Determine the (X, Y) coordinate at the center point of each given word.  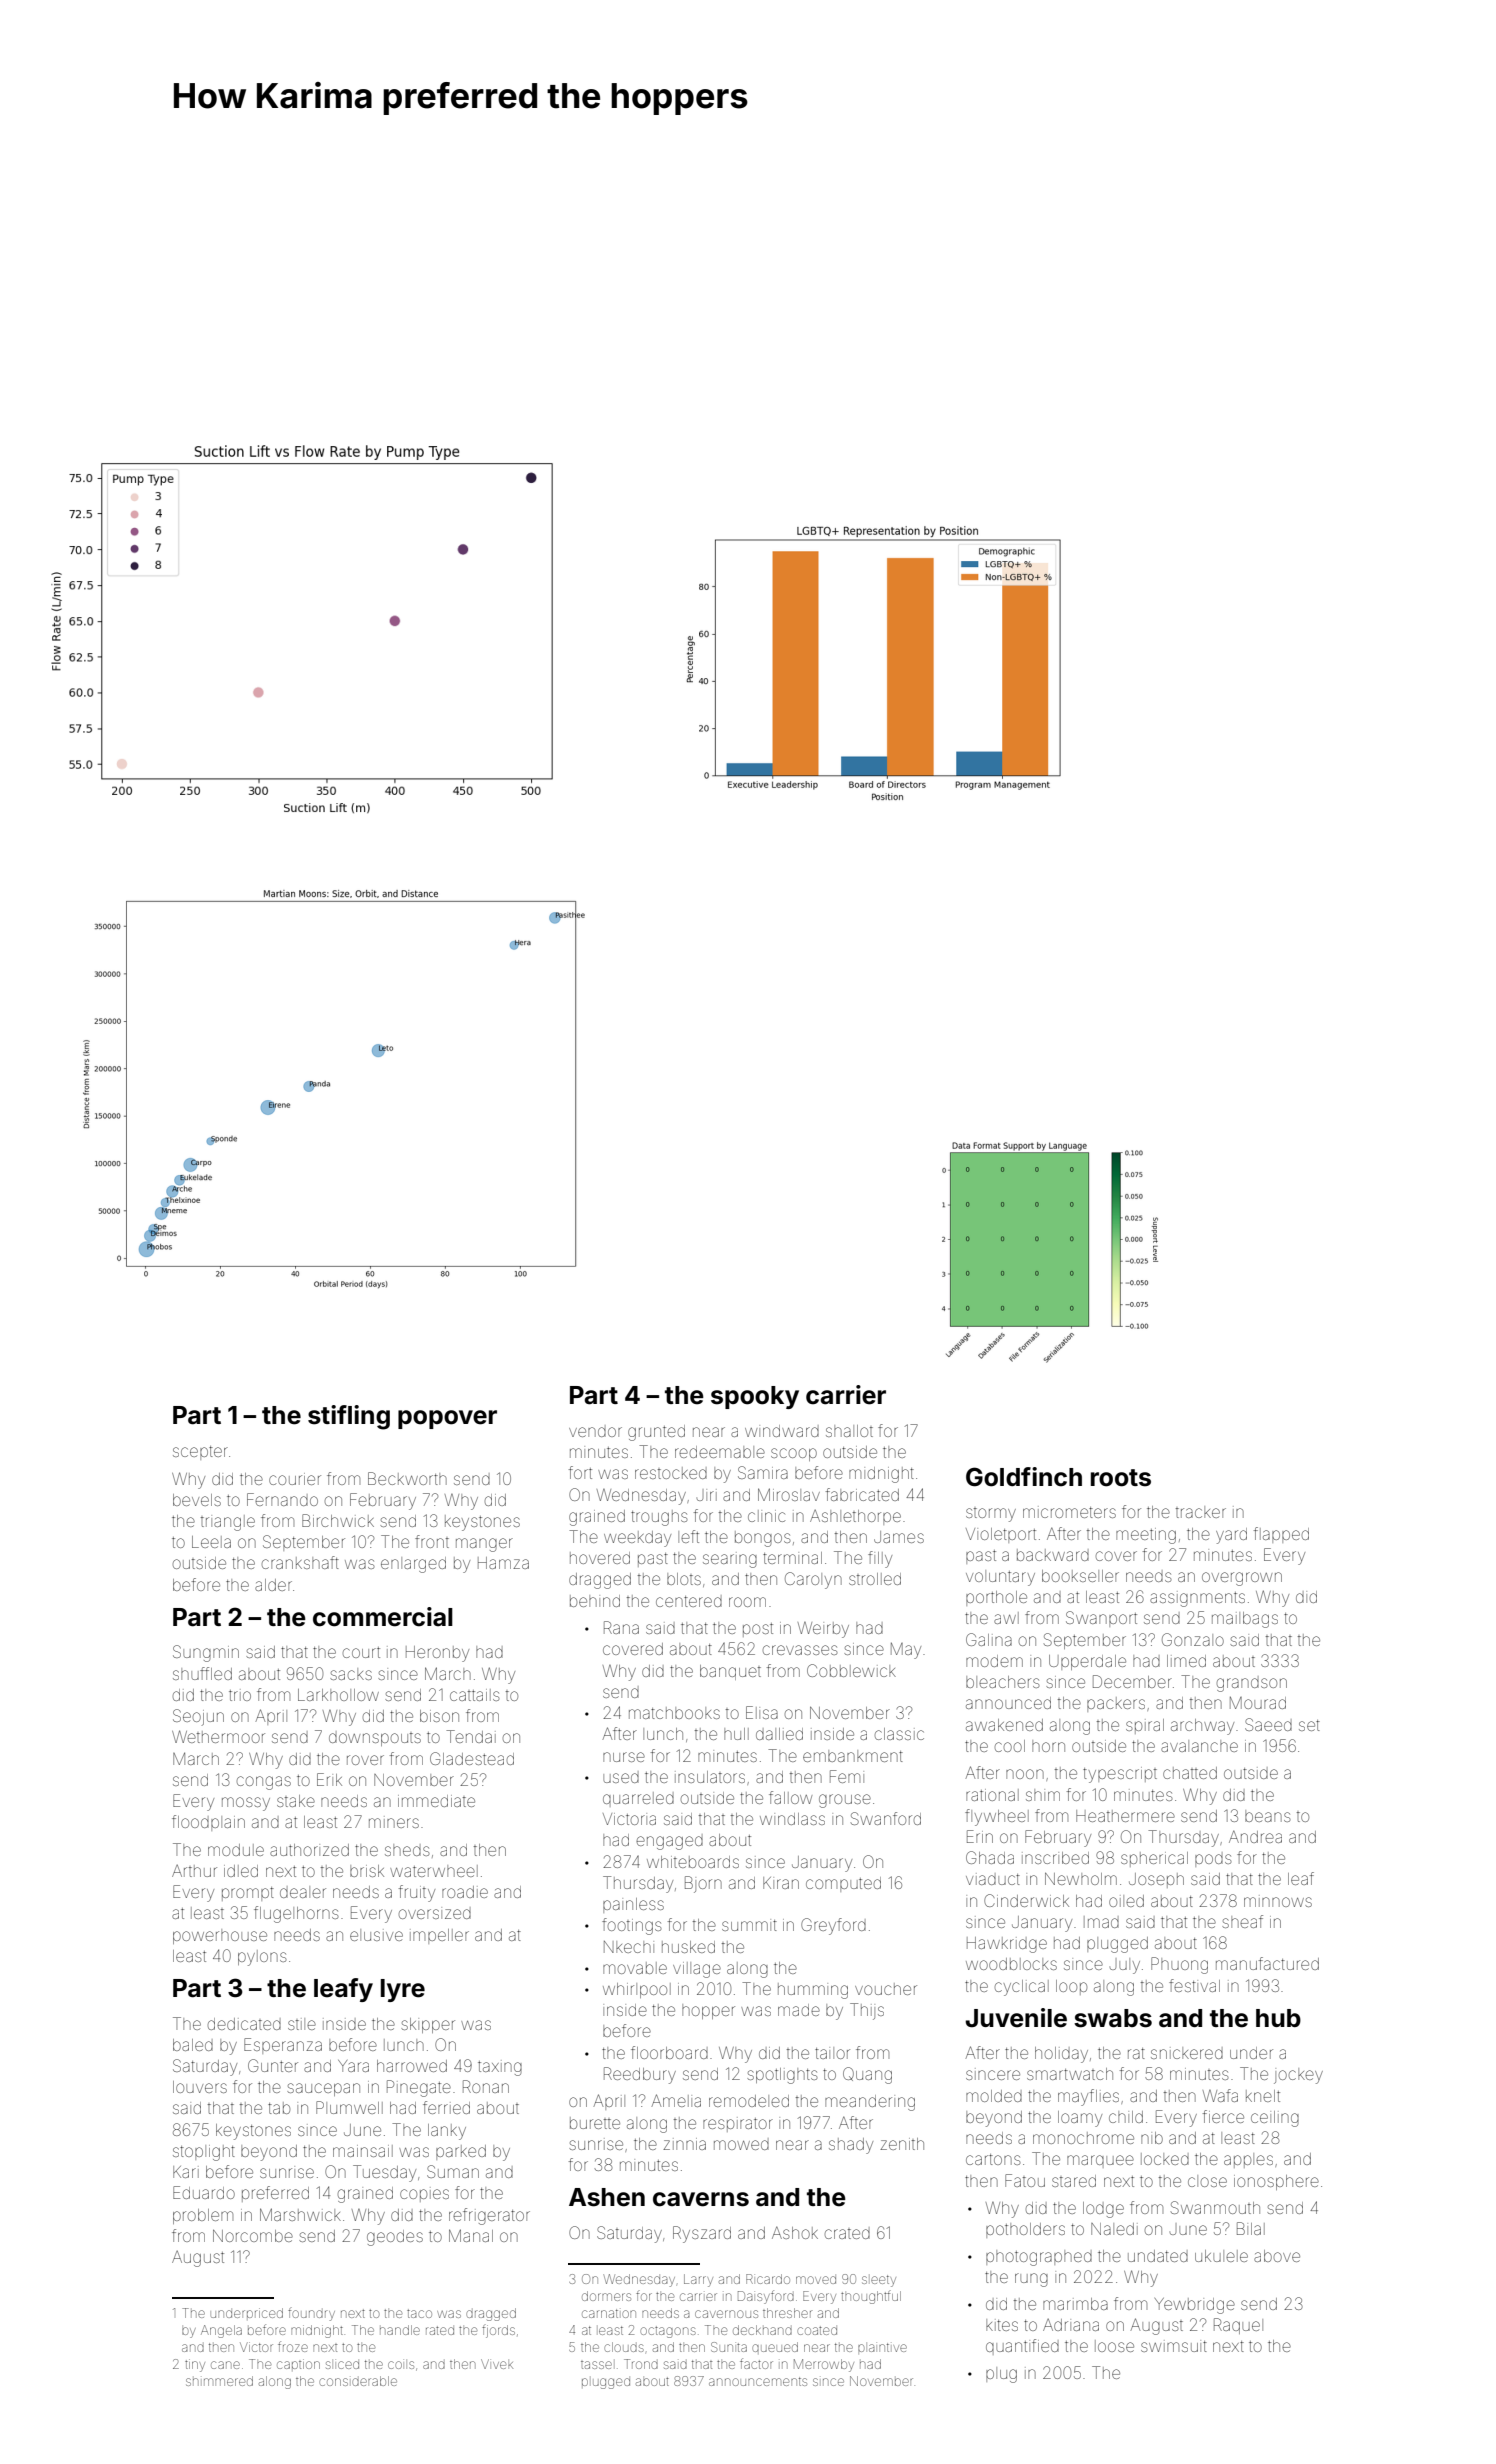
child (1126, 2117)
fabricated (862, 1494)
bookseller (1080, 1576)
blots (684, 1579)
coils (401, 2365)
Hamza (503, 1563)
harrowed (412, 2066)
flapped (1281, 1535)
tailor (832, 2053)
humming (813, 1991)
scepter (200, 1453)
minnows (1278, 1902)
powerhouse (220, 1936)
